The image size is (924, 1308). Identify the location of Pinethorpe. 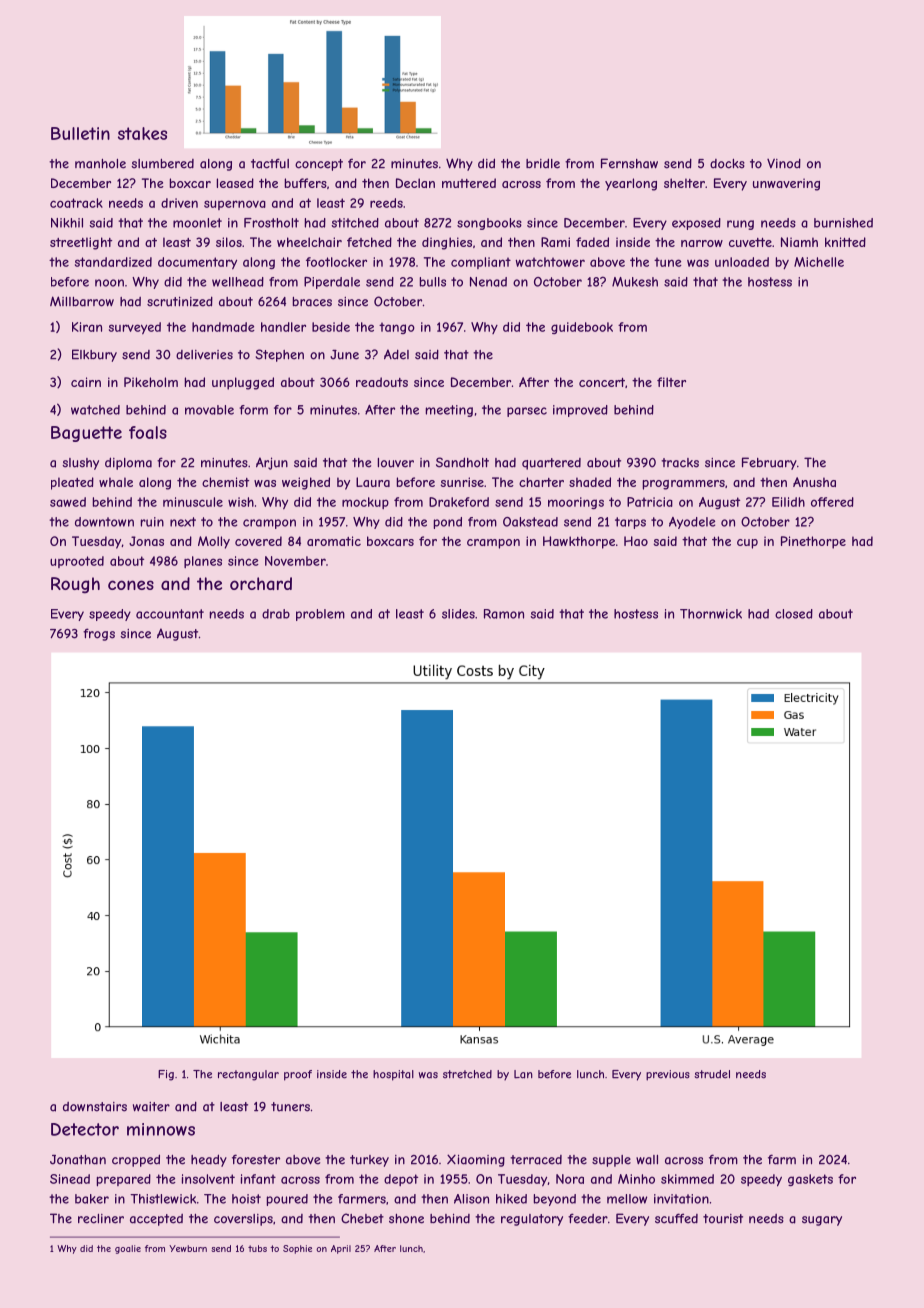
(813, 542).
